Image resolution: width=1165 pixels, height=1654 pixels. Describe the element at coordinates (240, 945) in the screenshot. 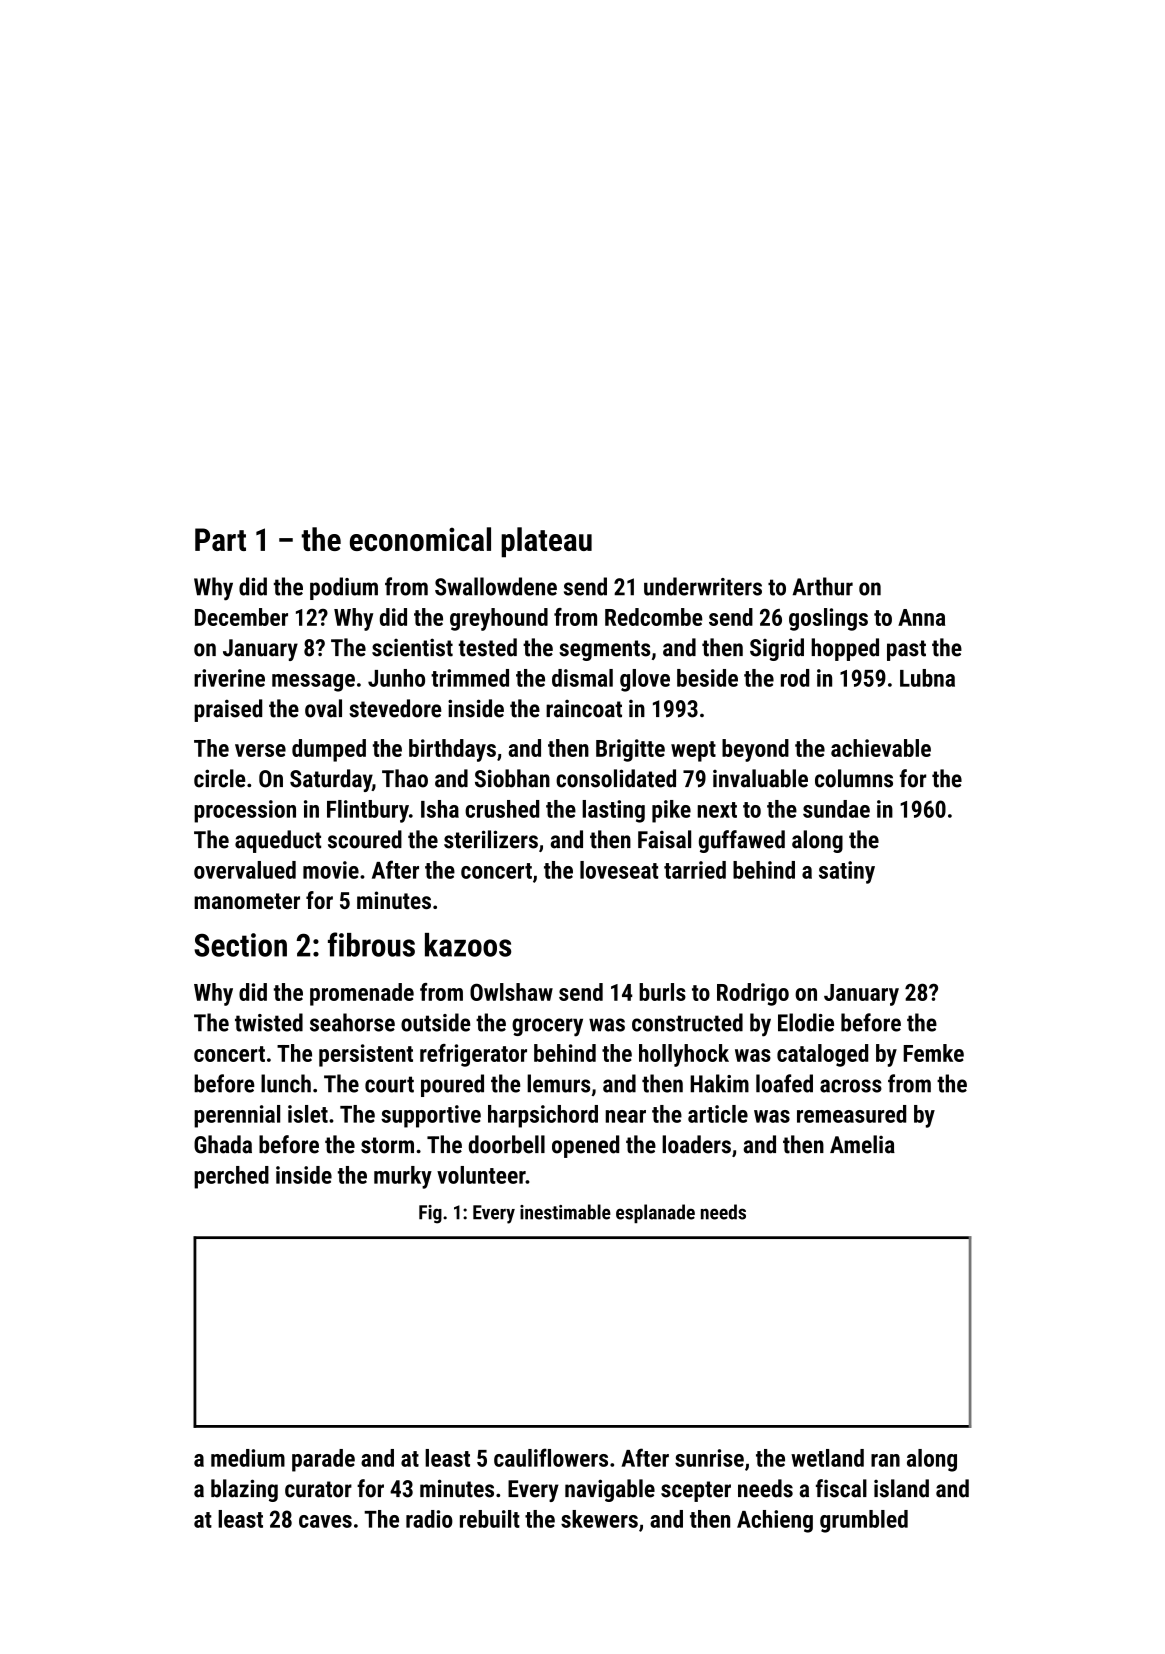

I see `Section` at that location.
